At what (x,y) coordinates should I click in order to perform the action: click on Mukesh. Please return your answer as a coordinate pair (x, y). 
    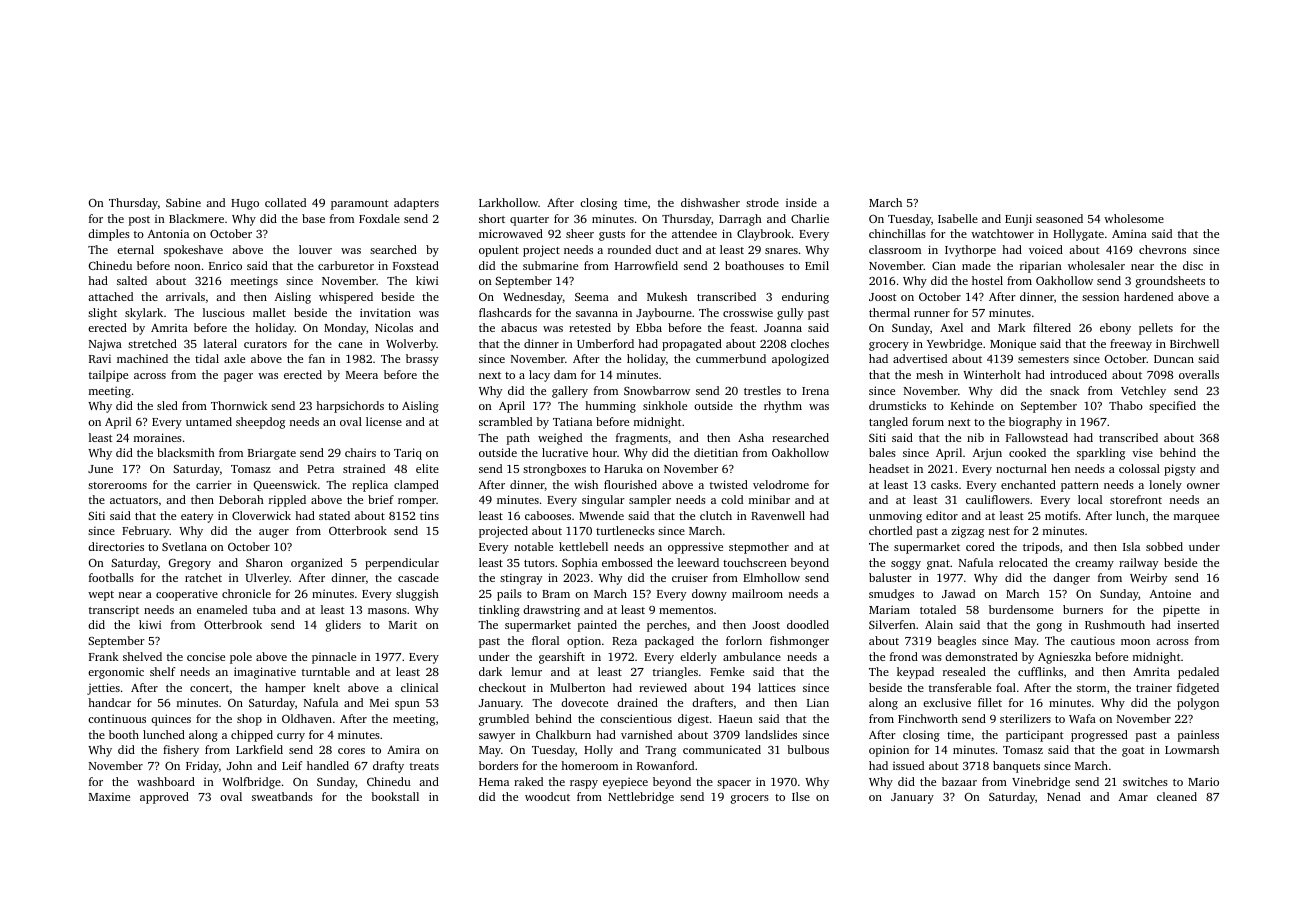
    Looking at the image, I should click on (667, 296).
